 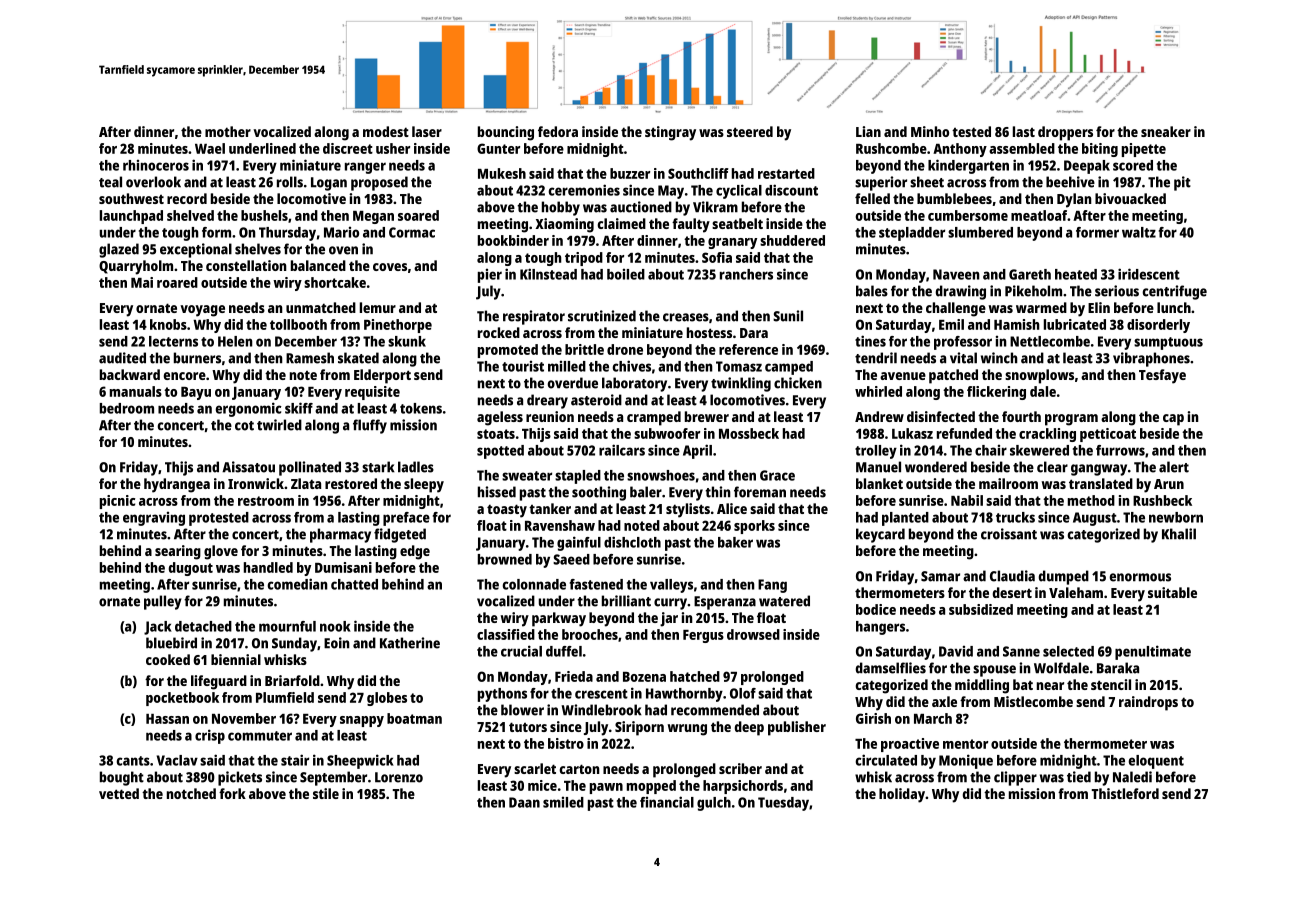 What do you see at coordinates (714, 804) in the screenshot?
I see `gulch` at bounding box center [714, 804].
